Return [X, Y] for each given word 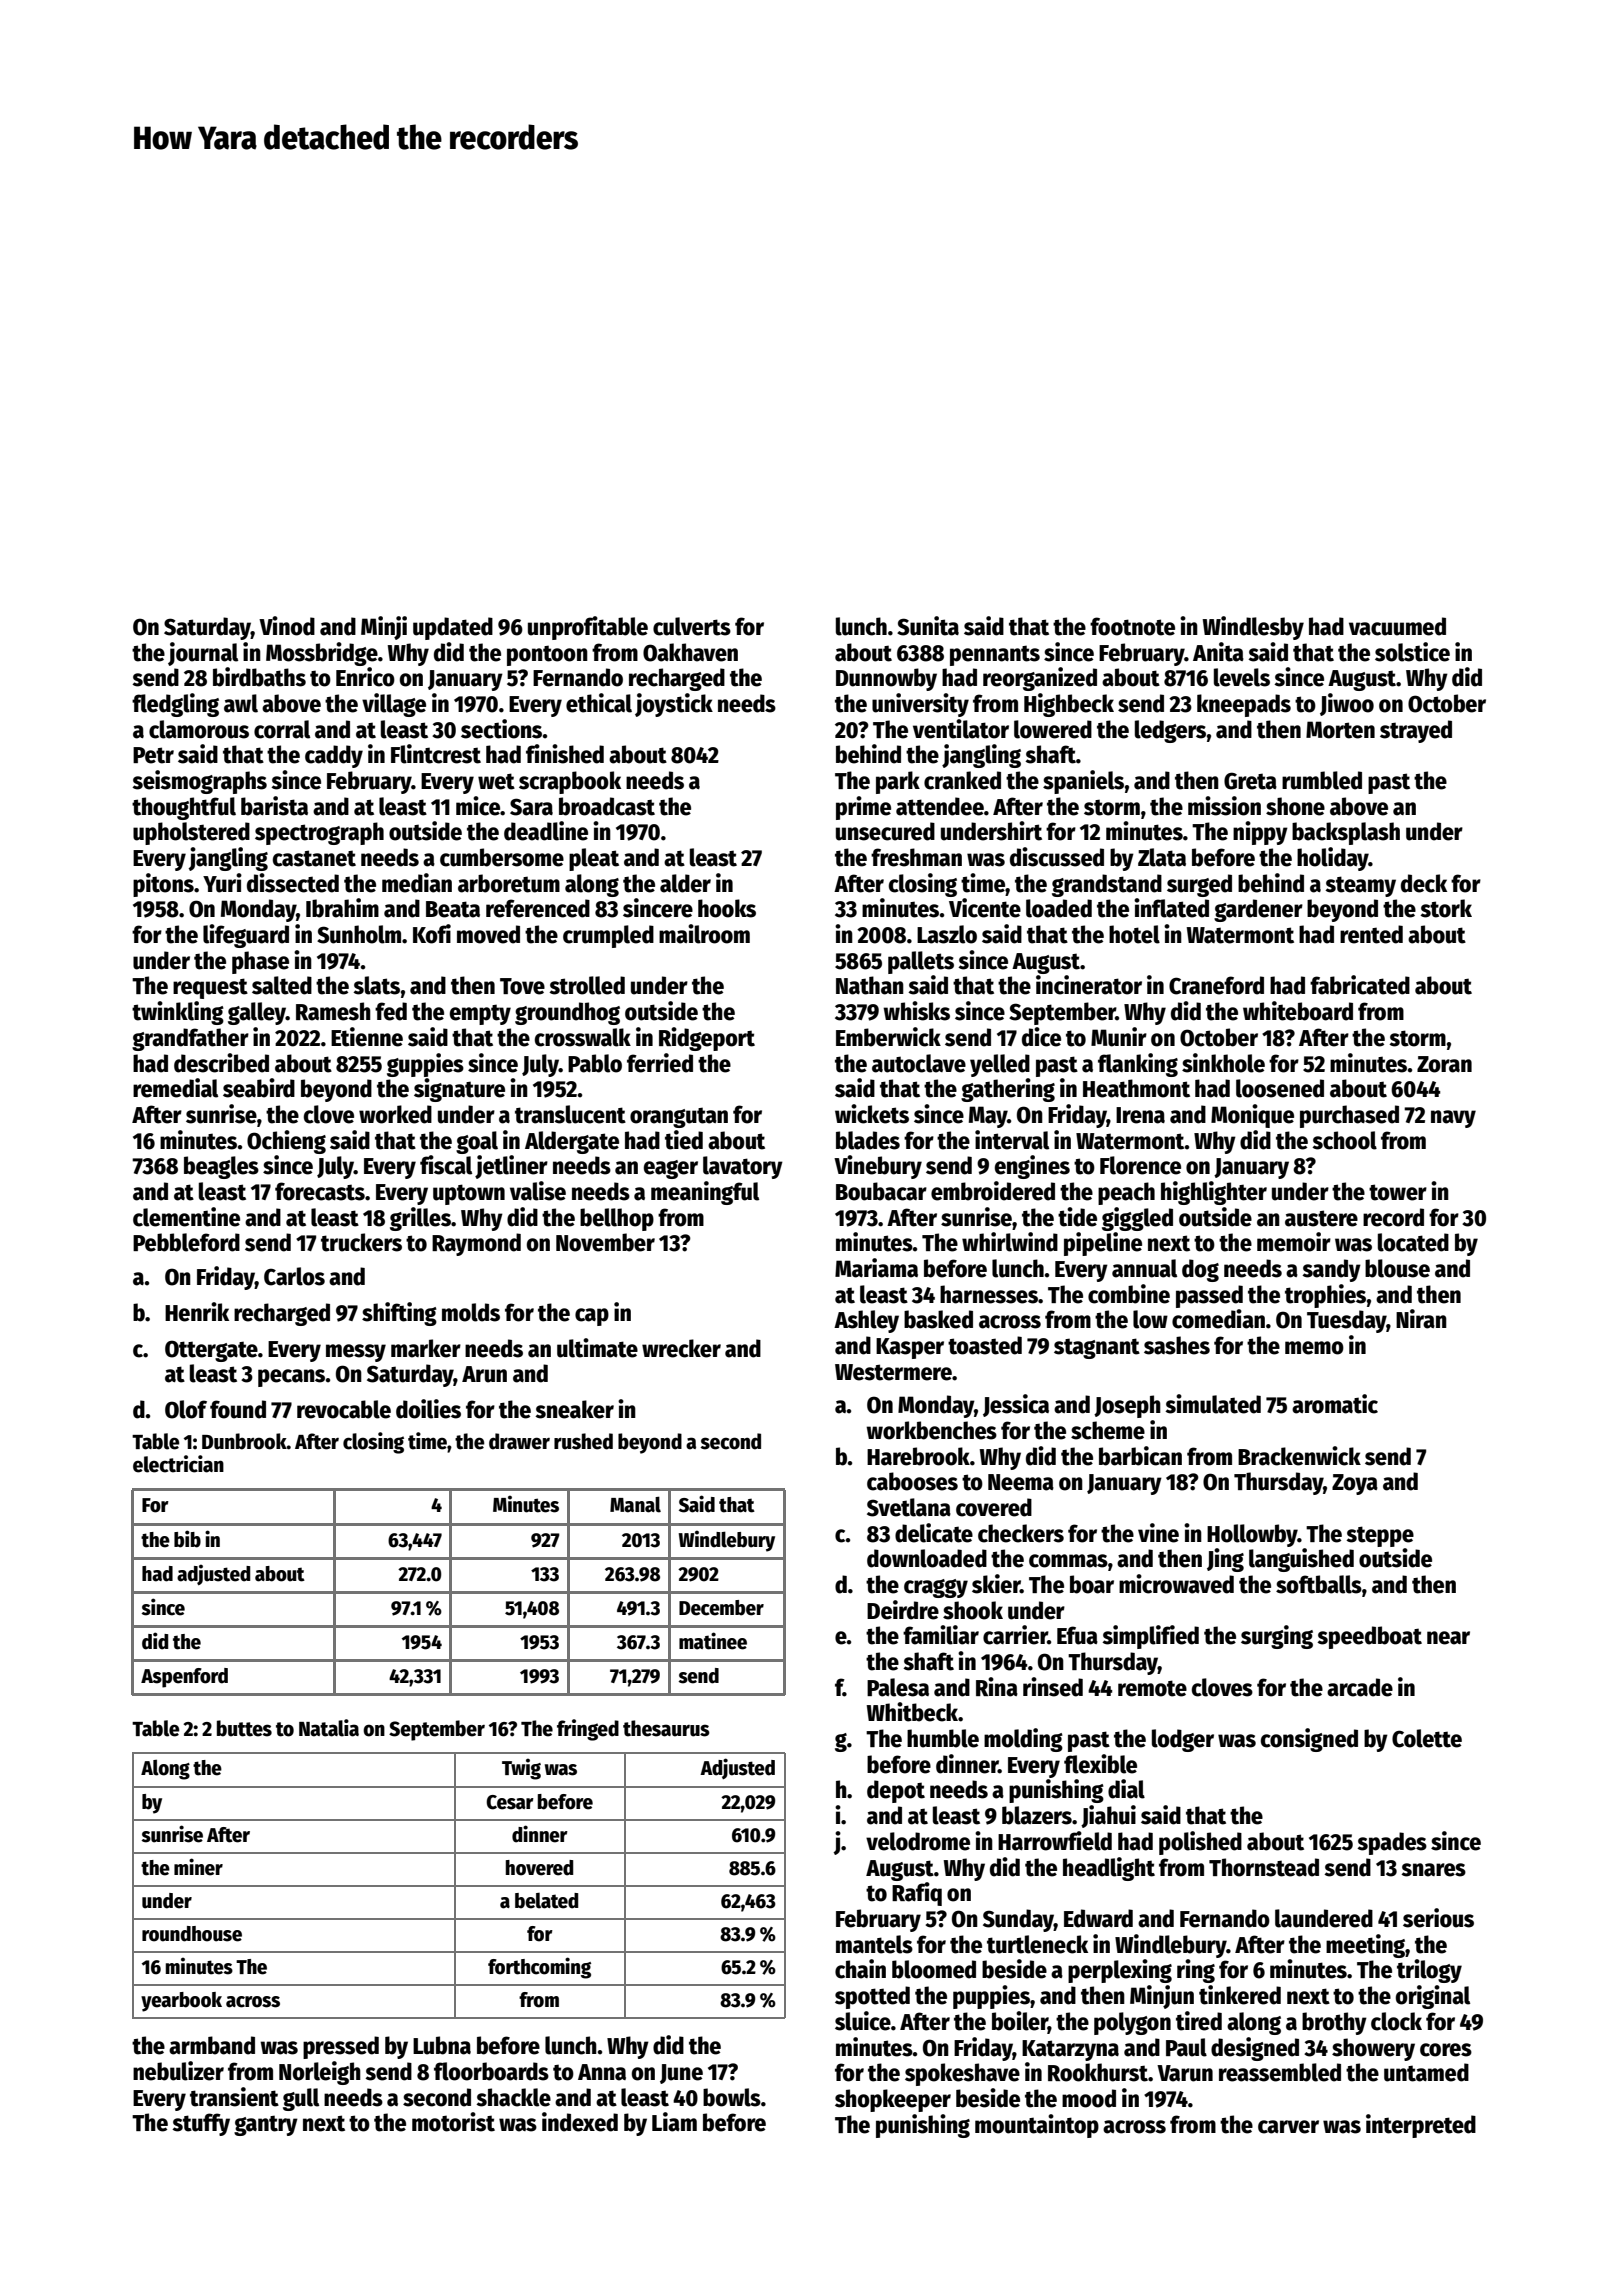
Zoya [1355, 1484]
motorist [453, 2122]
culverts [692, 626]
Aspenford [184, 1678]
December [721, 1608]
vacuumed [1397, 626]
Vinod [287, 626]
